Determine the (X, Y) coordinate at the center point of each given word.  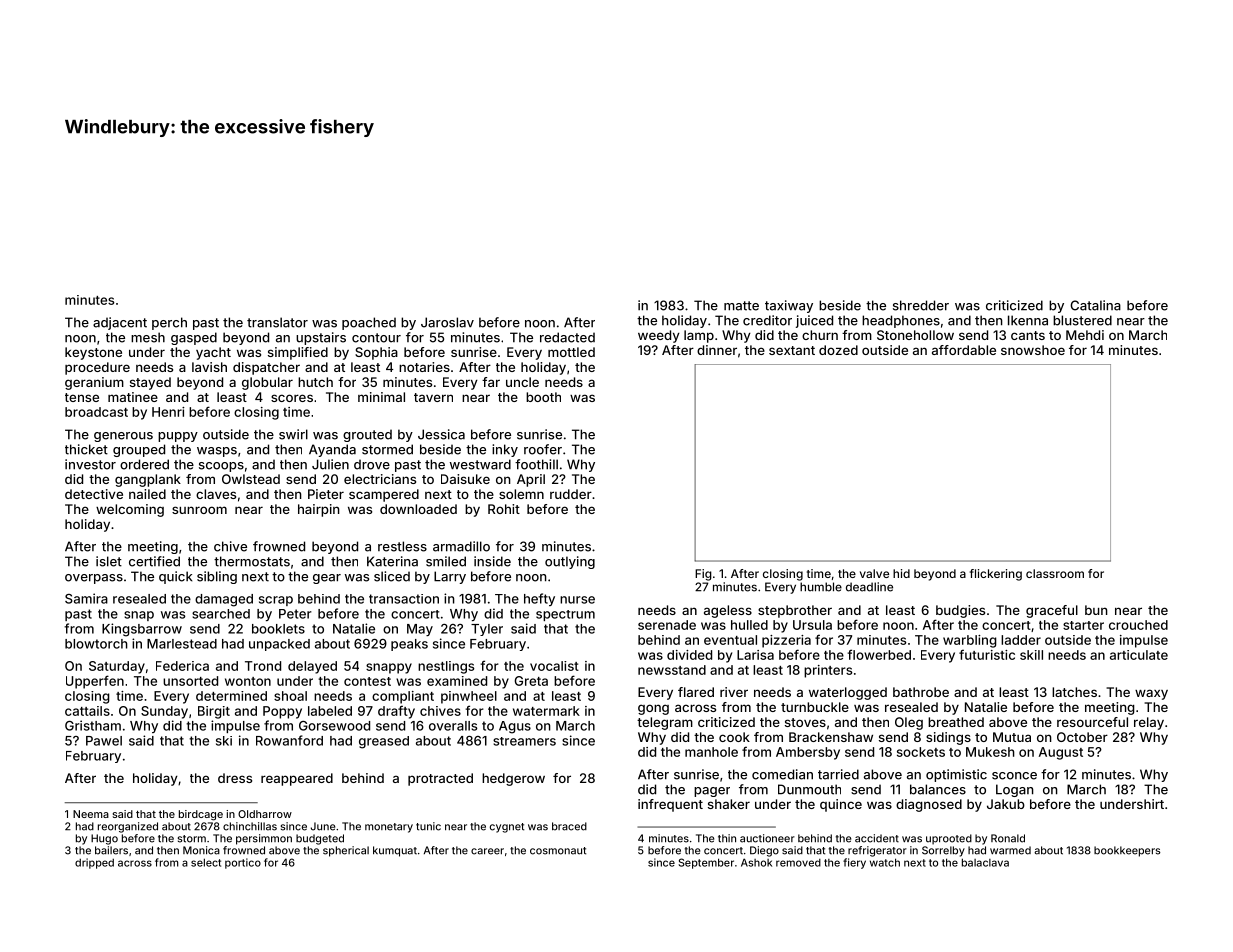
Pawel (104, 741)
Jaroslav (447, 322)
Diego (764, 851)
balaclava (985, 862)
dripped (94, 863)
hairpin (319, 510)
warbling (970, 641)
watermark (546, 711)
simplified (298, 353)
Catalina (1095, 305)
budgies (960, 611)
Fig (703, 575)
